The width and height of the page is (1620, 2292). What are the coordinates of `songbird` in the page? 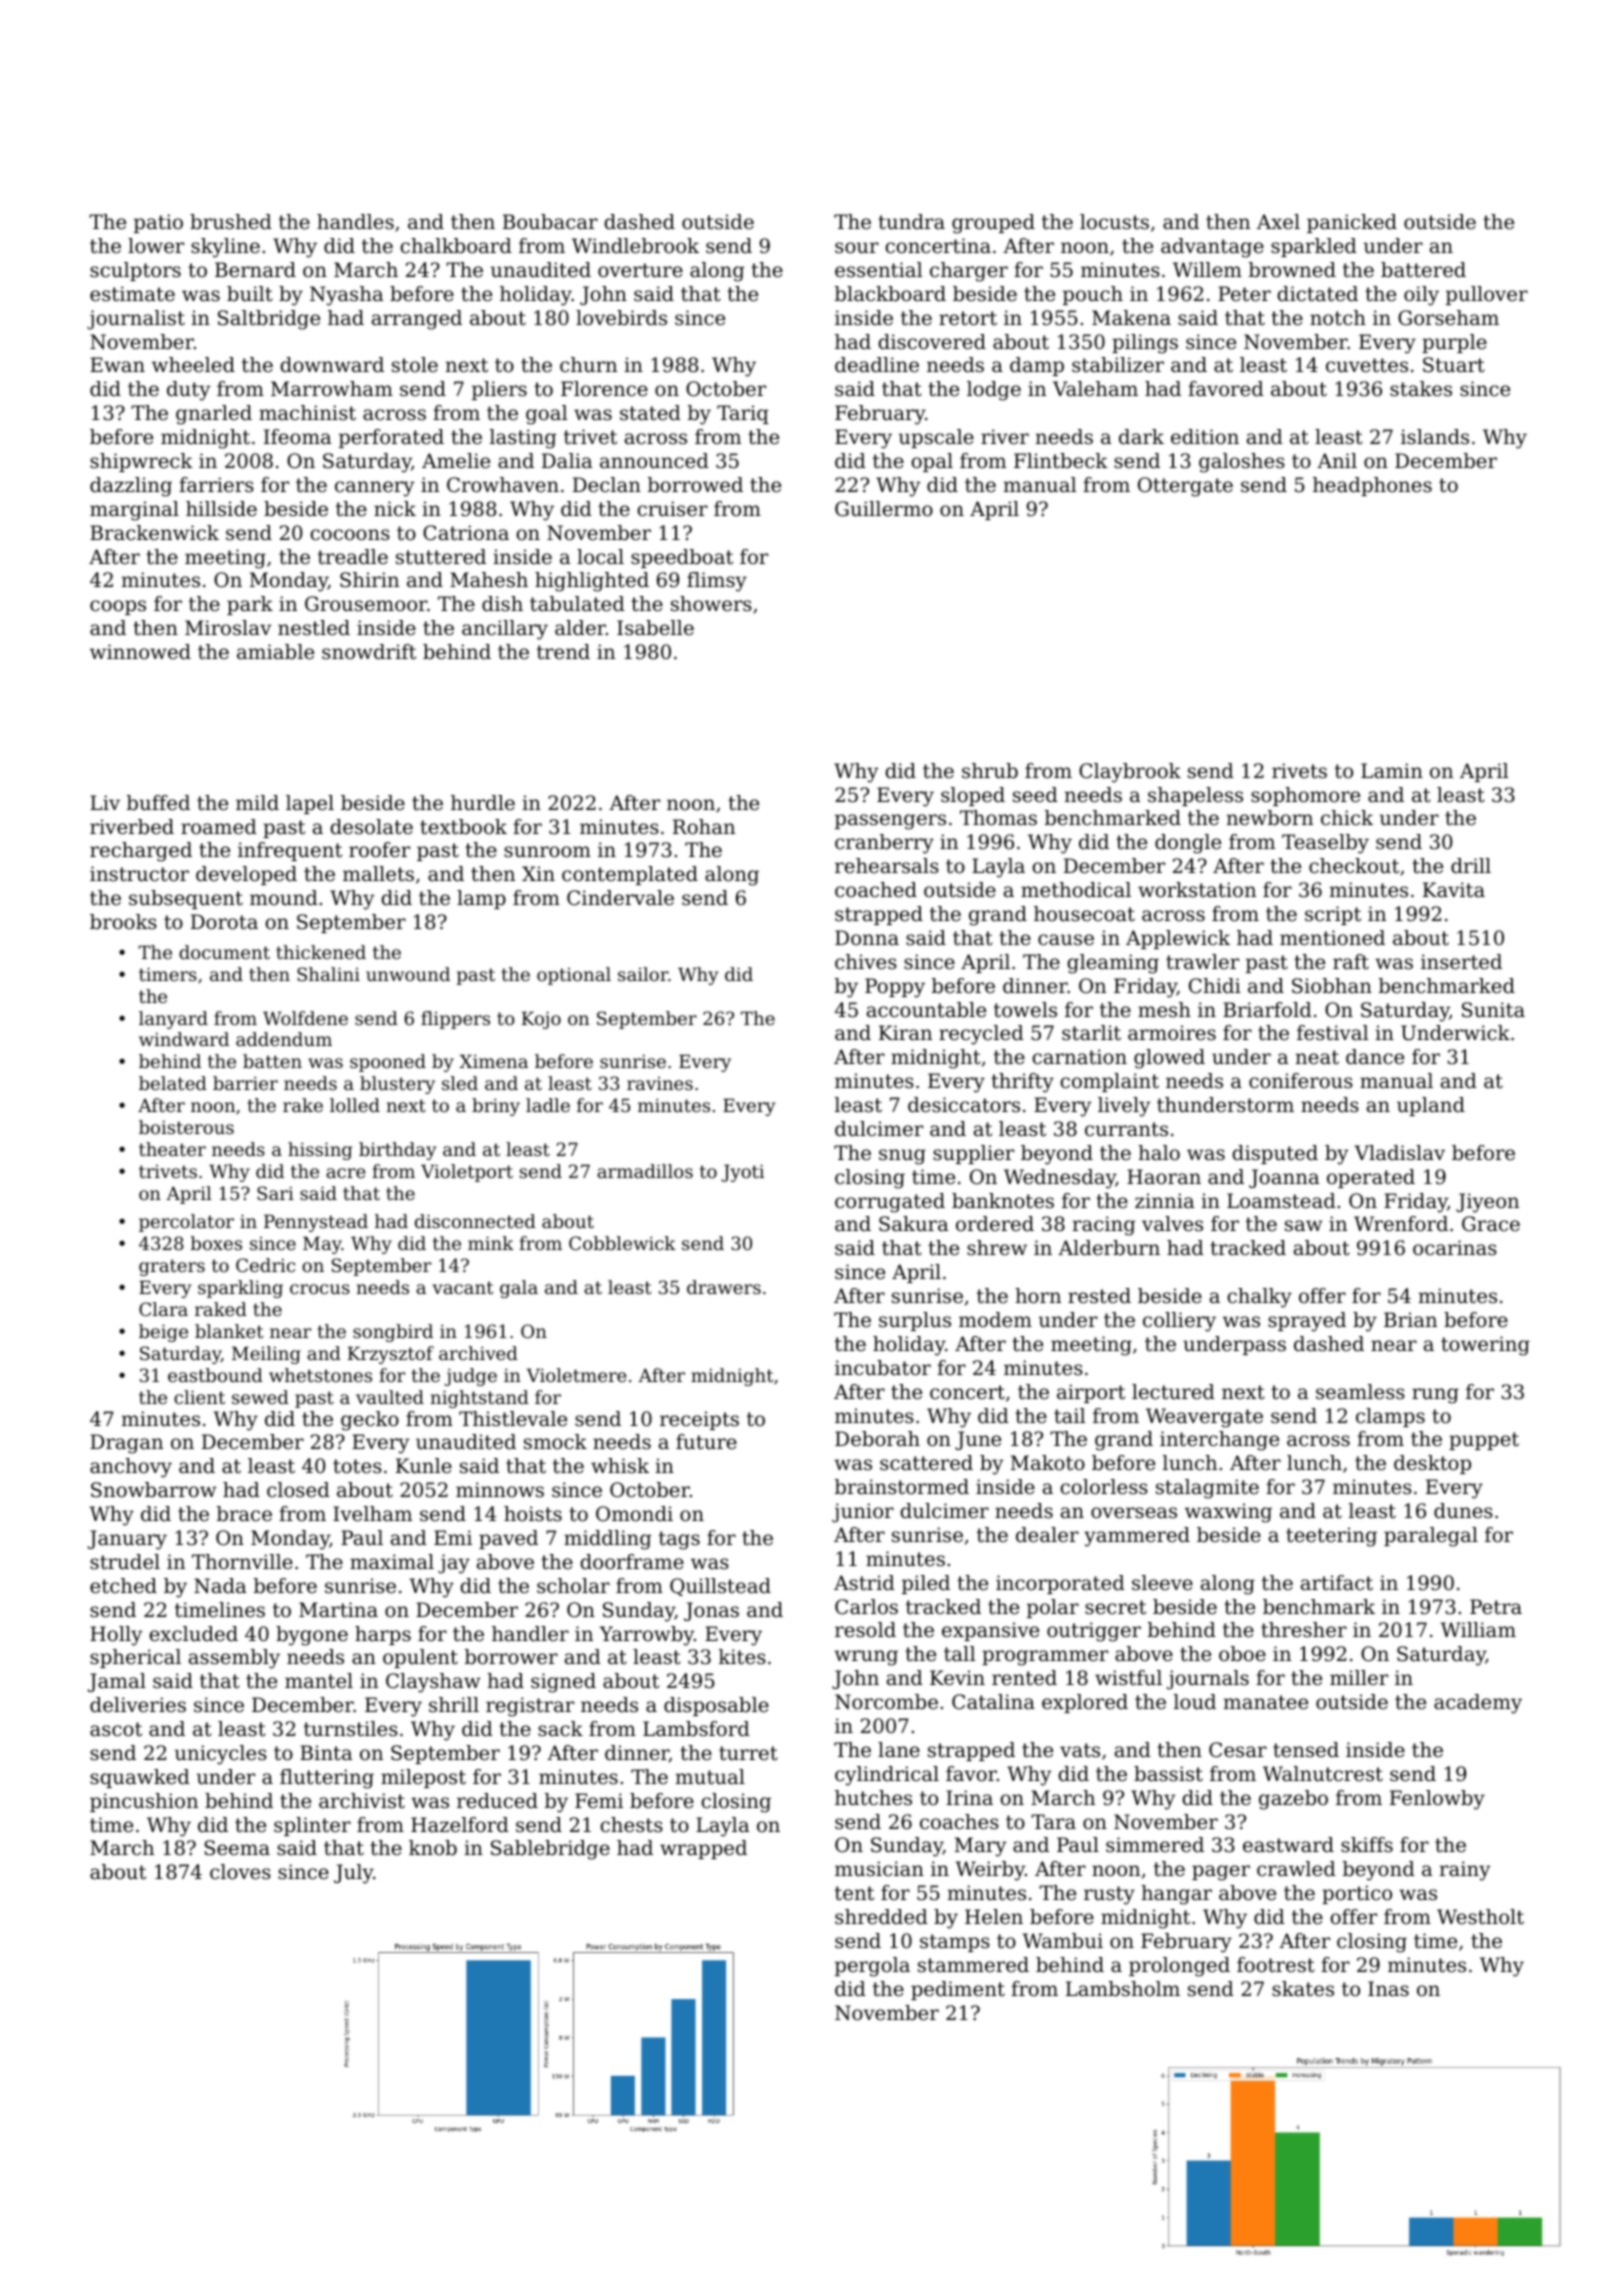 It's located at (393, 1333).
